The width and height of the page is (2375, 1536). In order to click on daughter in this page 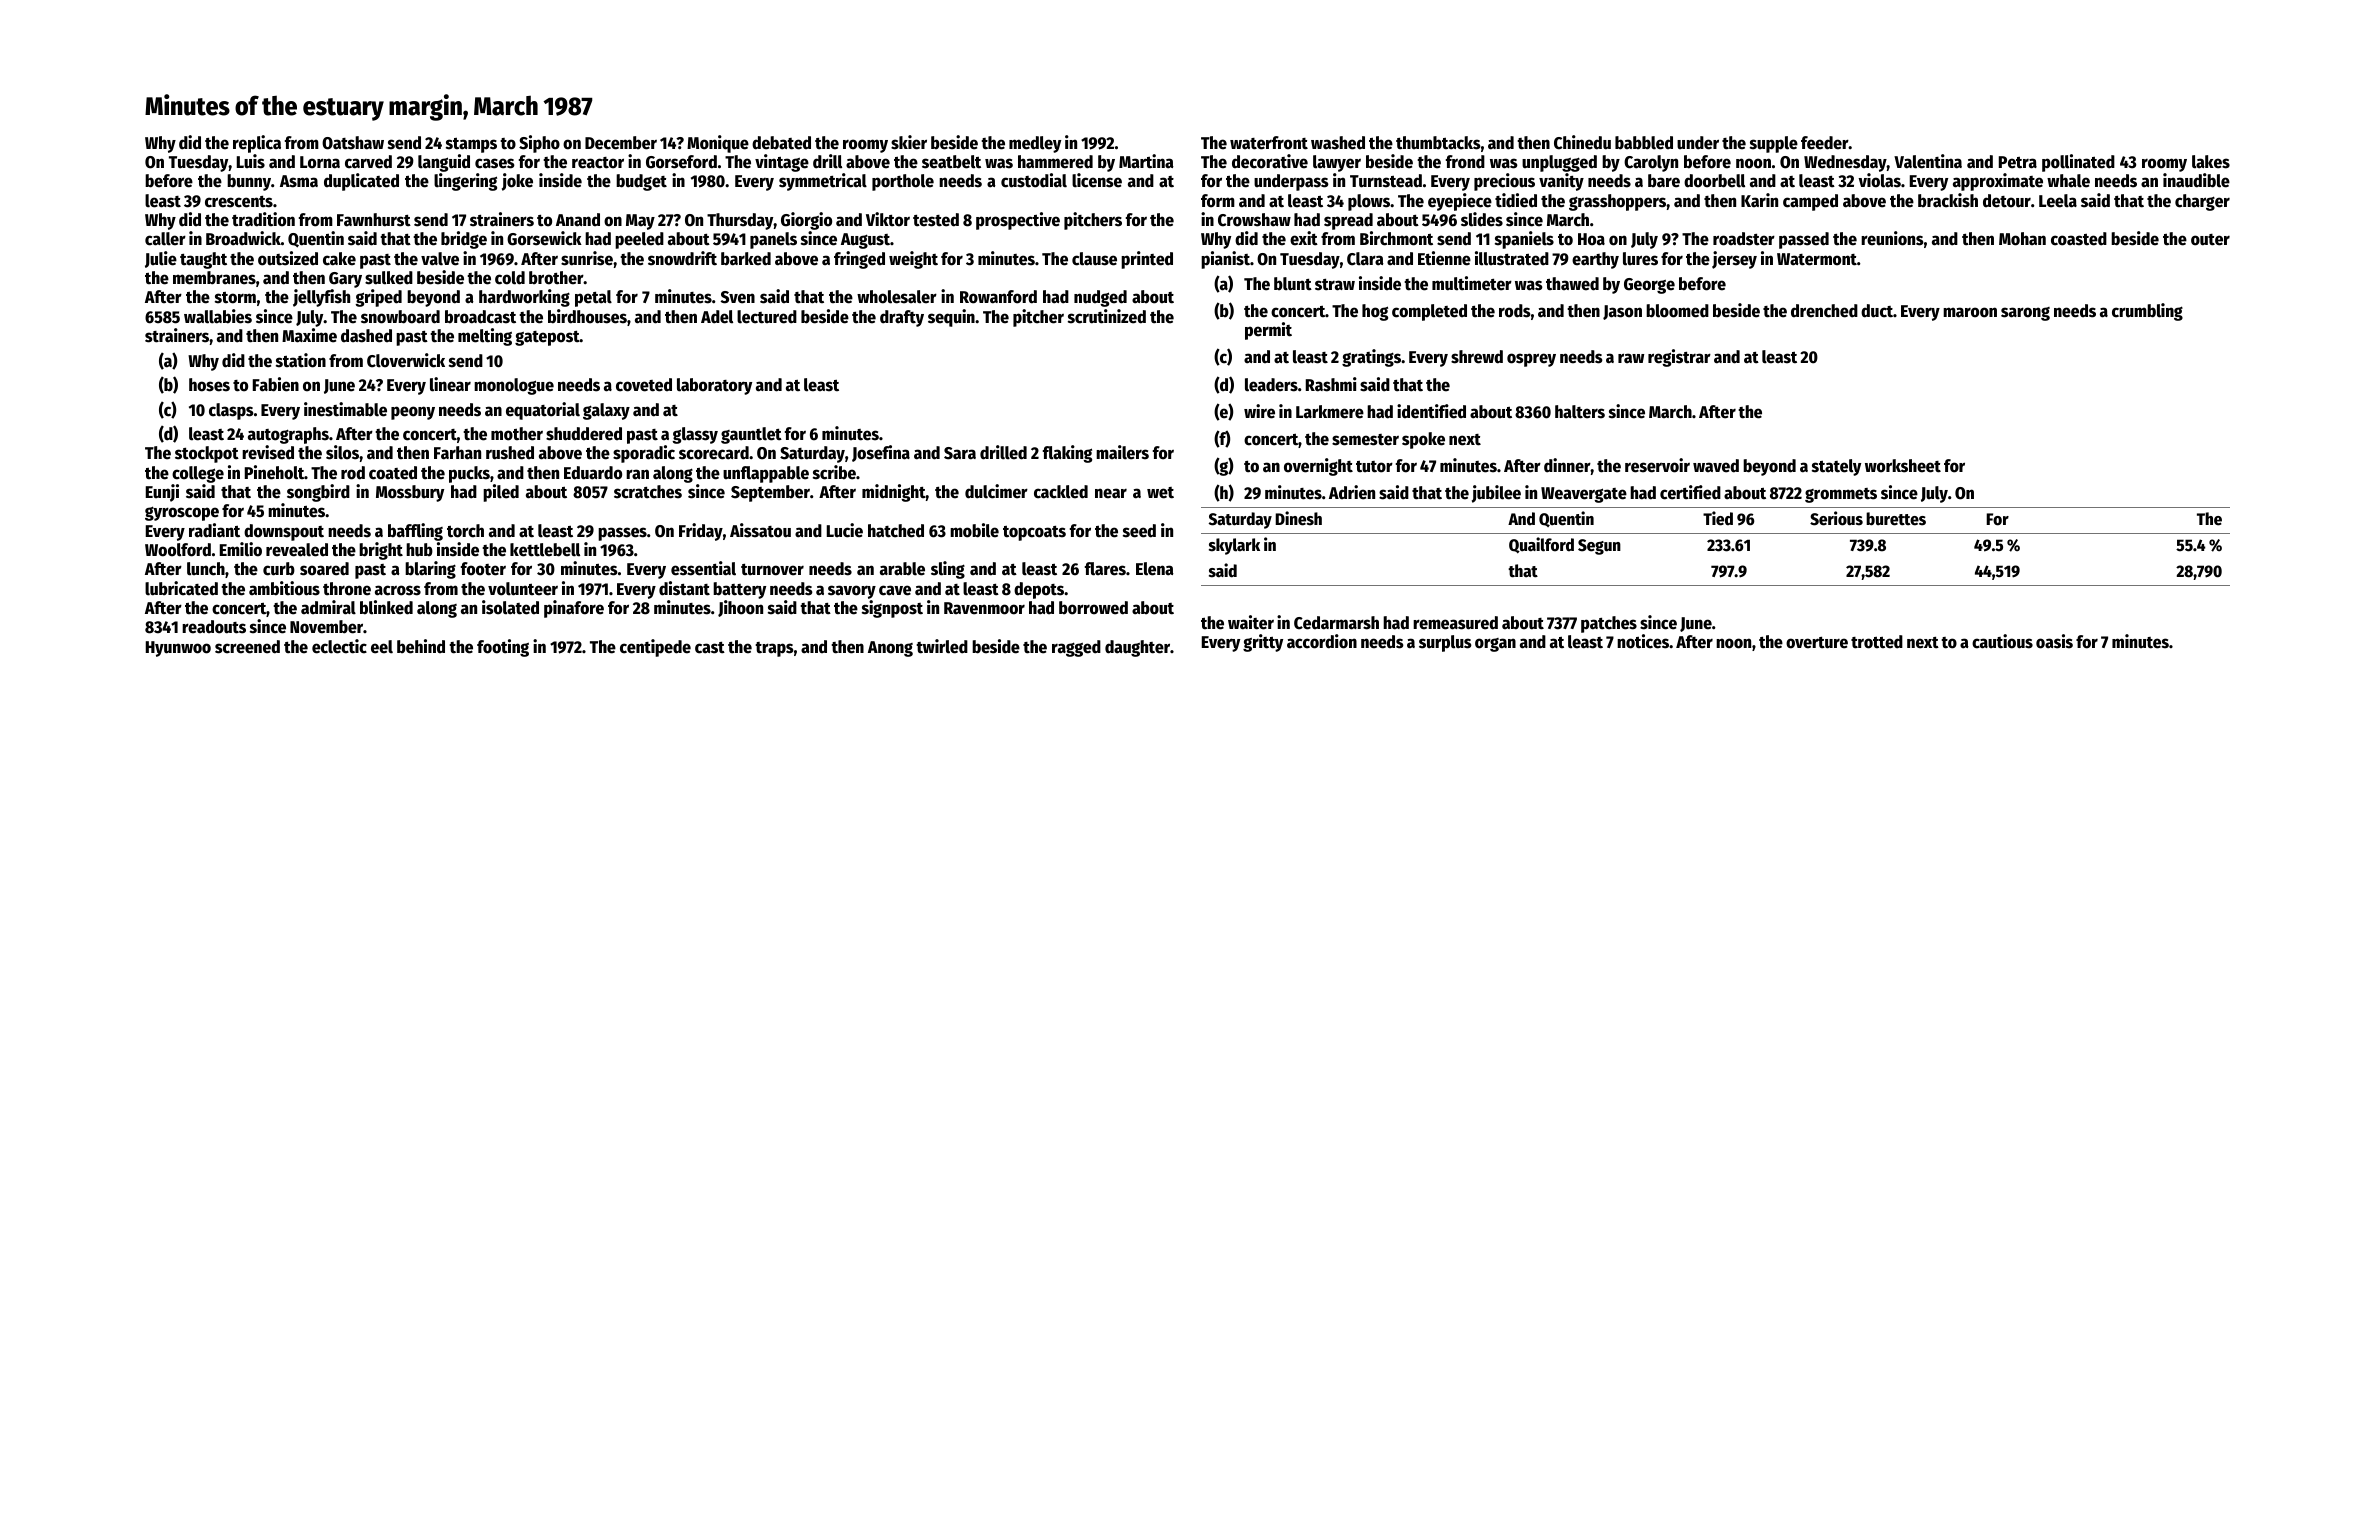, I will do `click(1137, 648)`.
